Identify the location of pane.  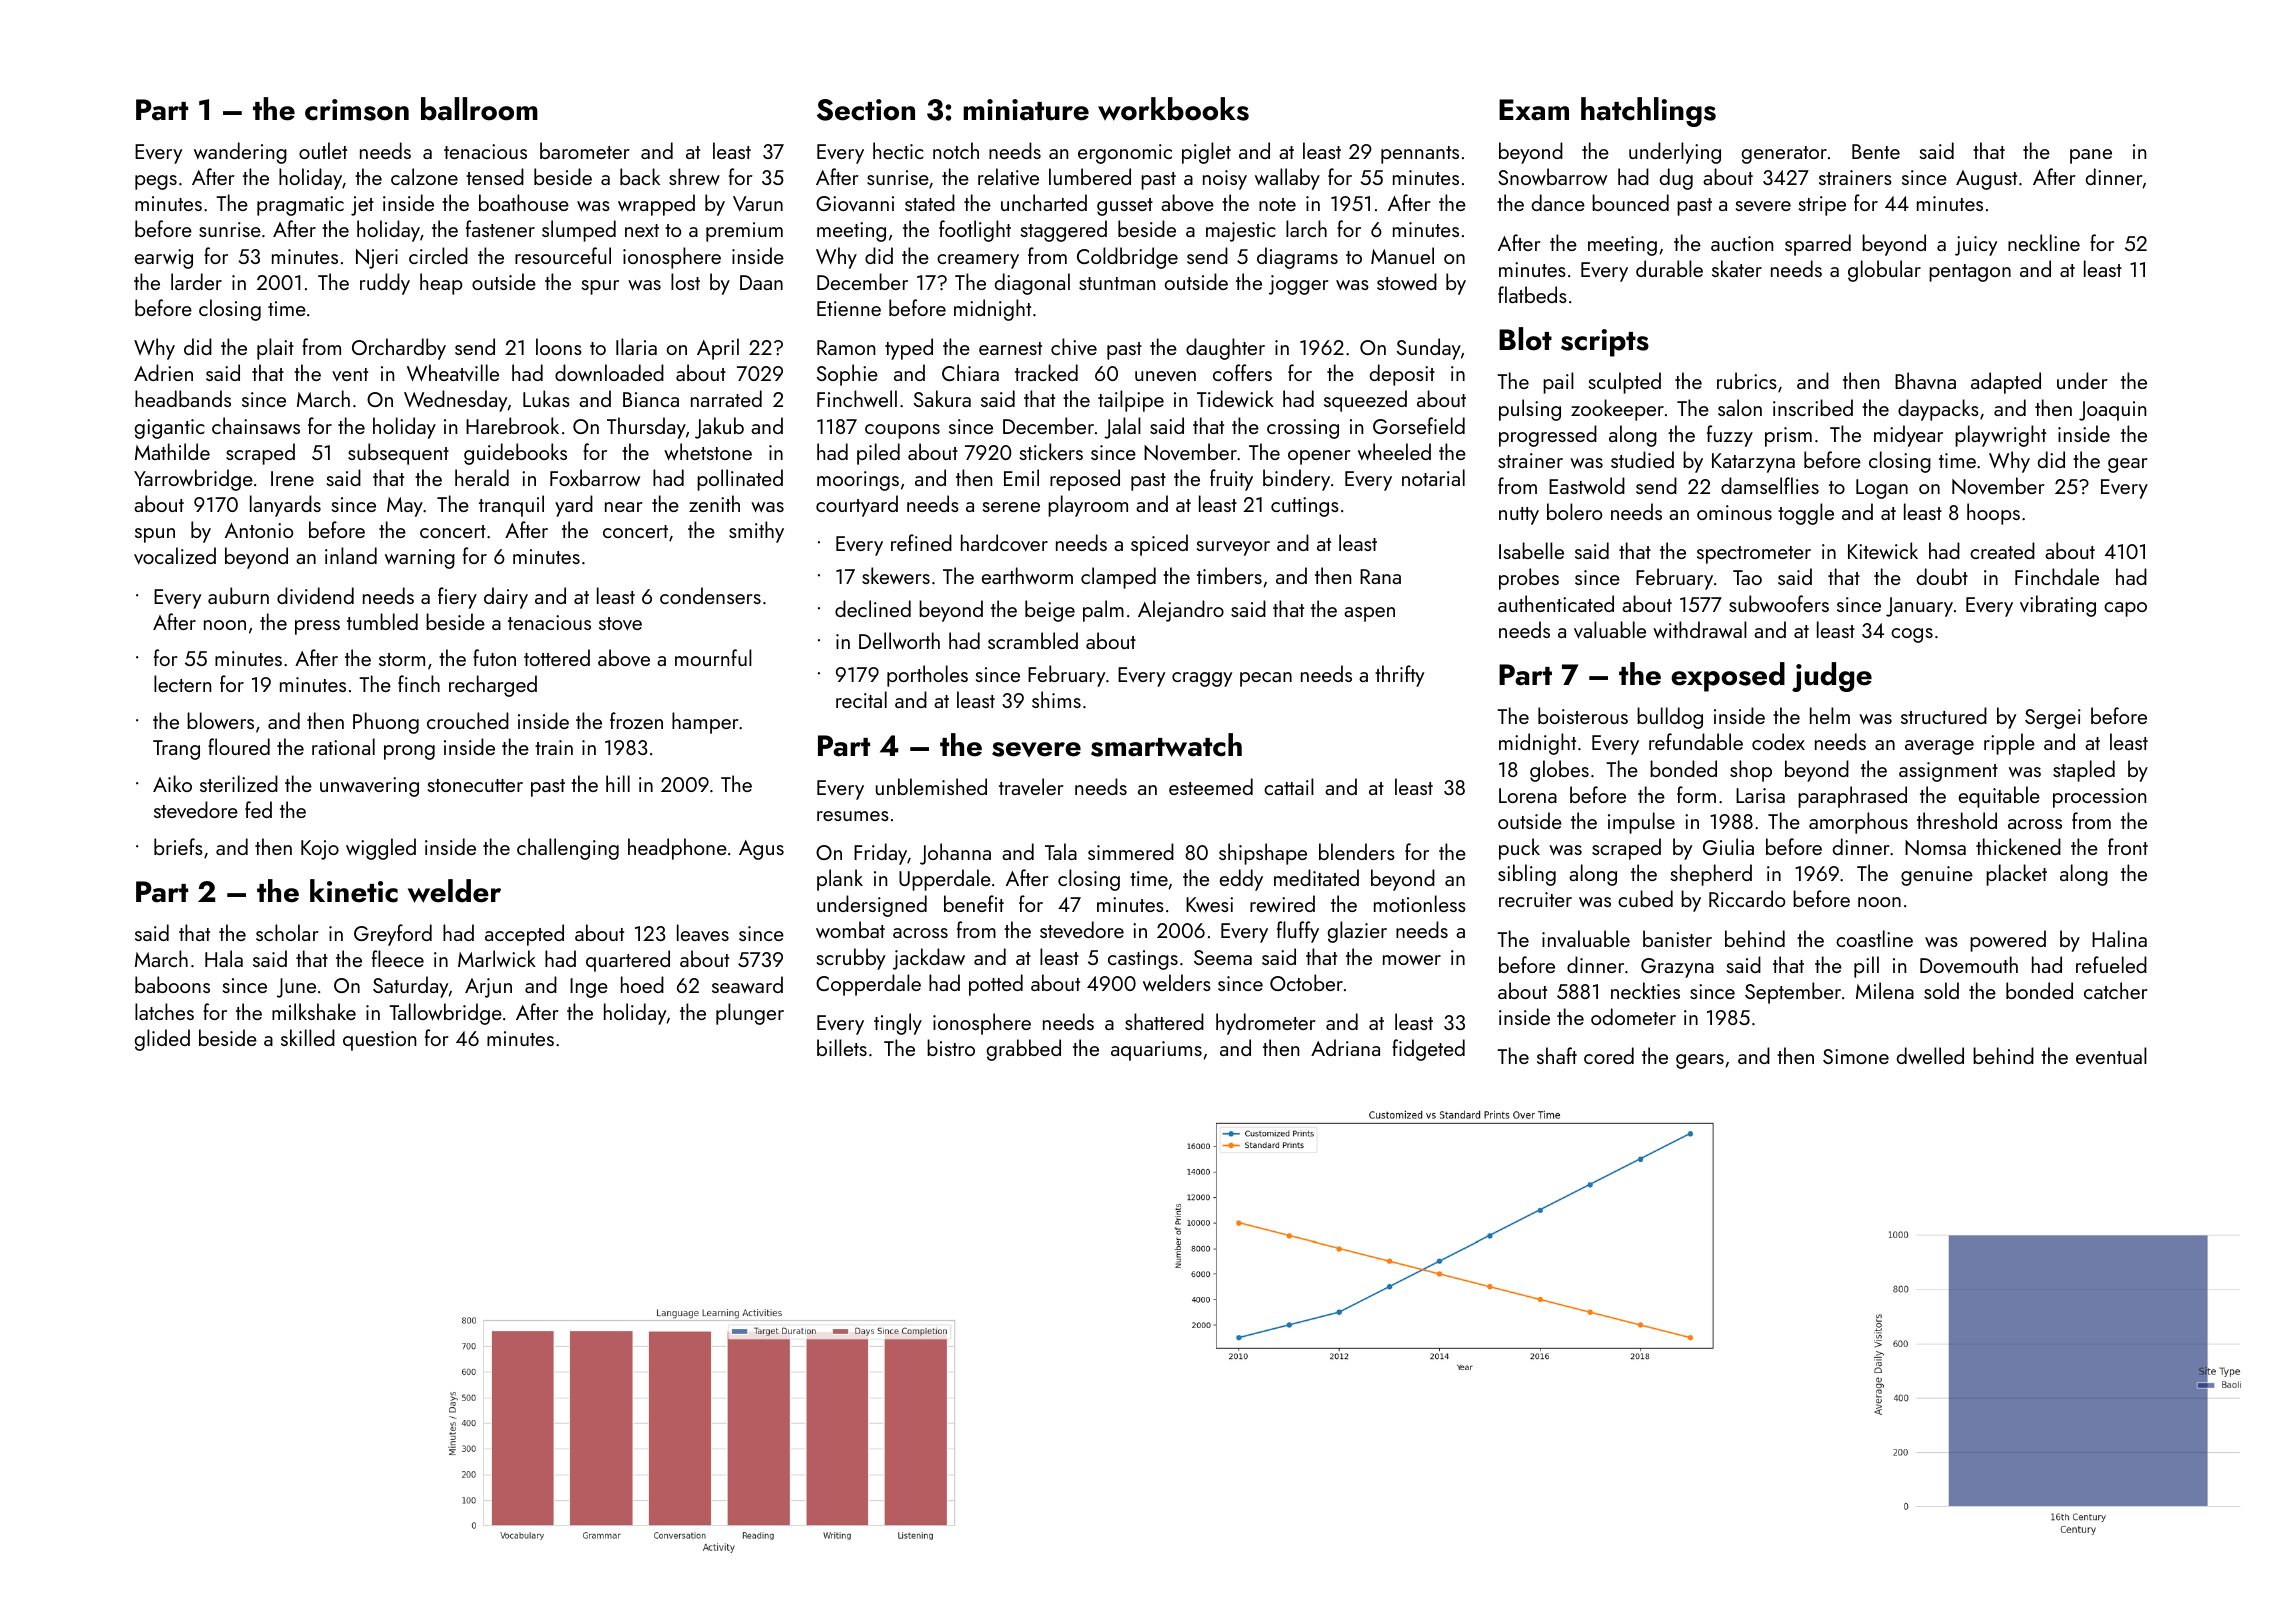
(2091, 156).
